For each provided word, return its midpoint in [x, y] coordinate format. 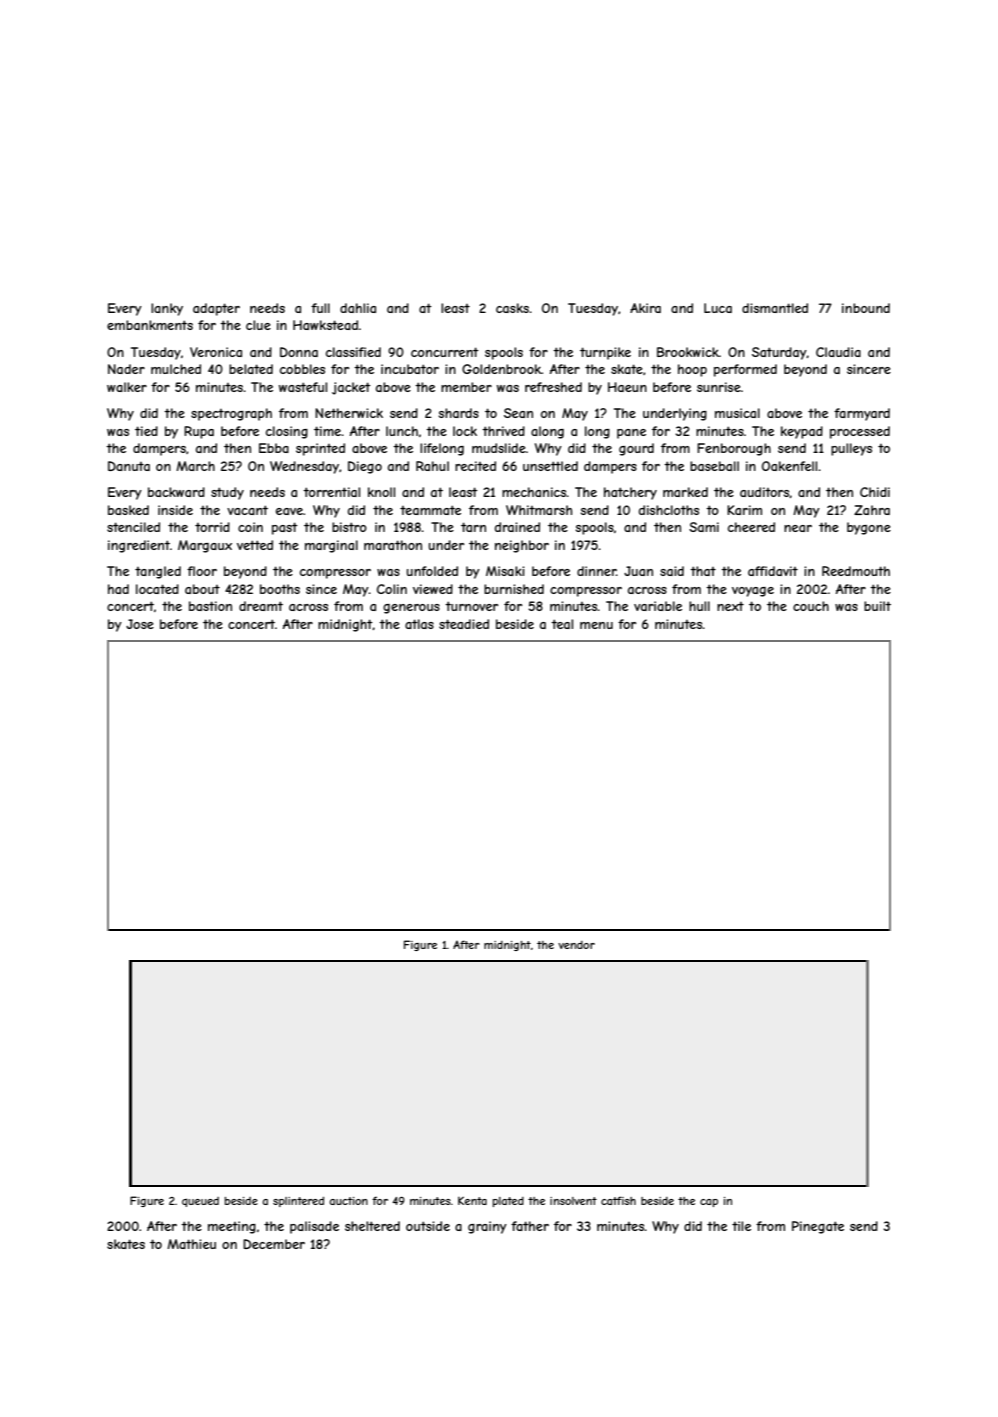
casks [512, 308]
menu [596, 625]
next [730, 606]
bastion [210, 606]
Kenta [472, 1200]
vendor [576, 945]
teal [562, 624]
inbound [866, 308]
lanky [167, 309]
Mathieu [191, 1244]
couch [811, 606]
